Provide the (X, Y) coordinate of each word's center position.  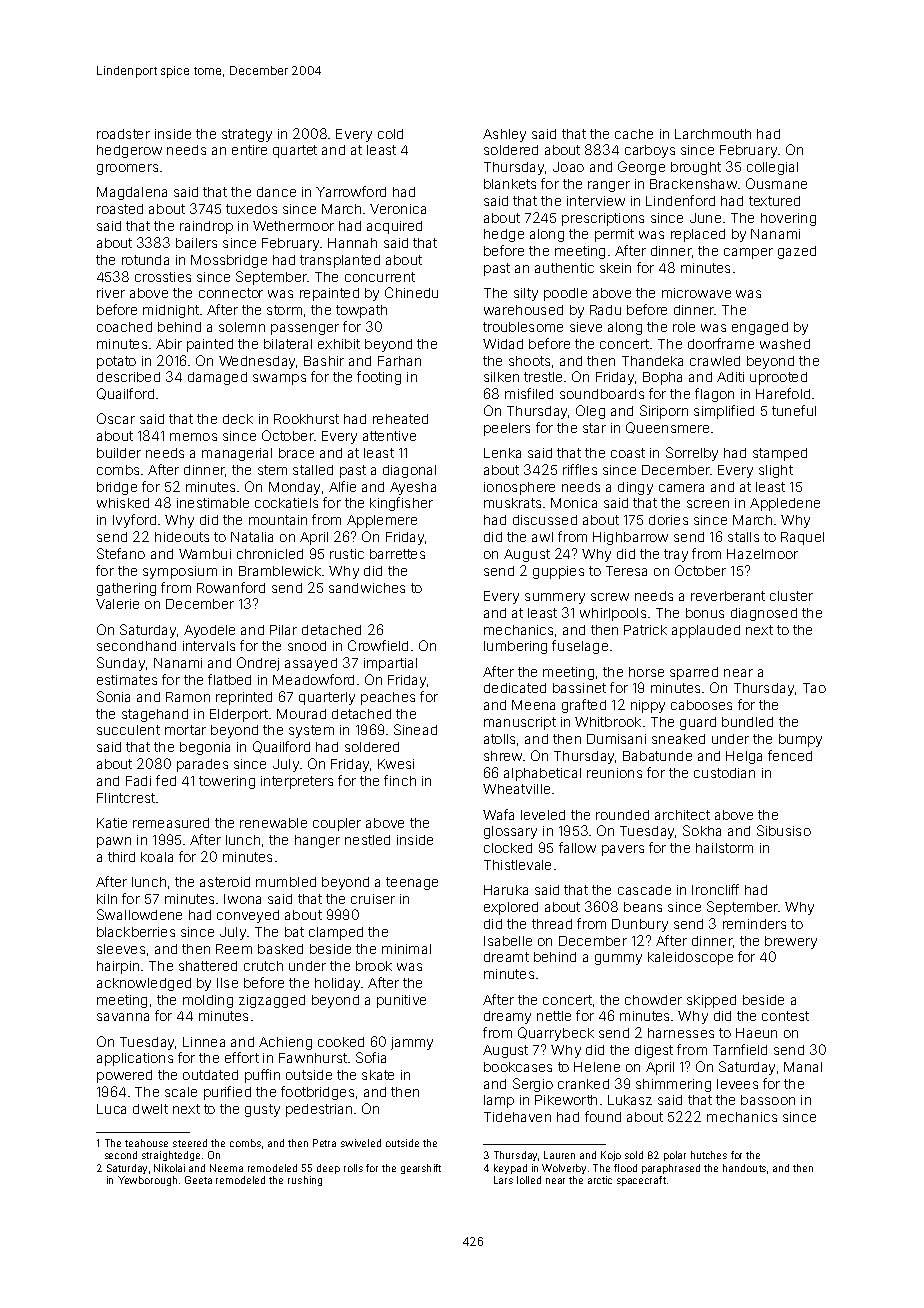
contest (785, 1016)
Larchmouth (713, 134)
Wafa (498, 814)
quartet (295, 151)
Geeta (198, 1180)
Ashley (504, 135)
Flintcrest (126, 798)
